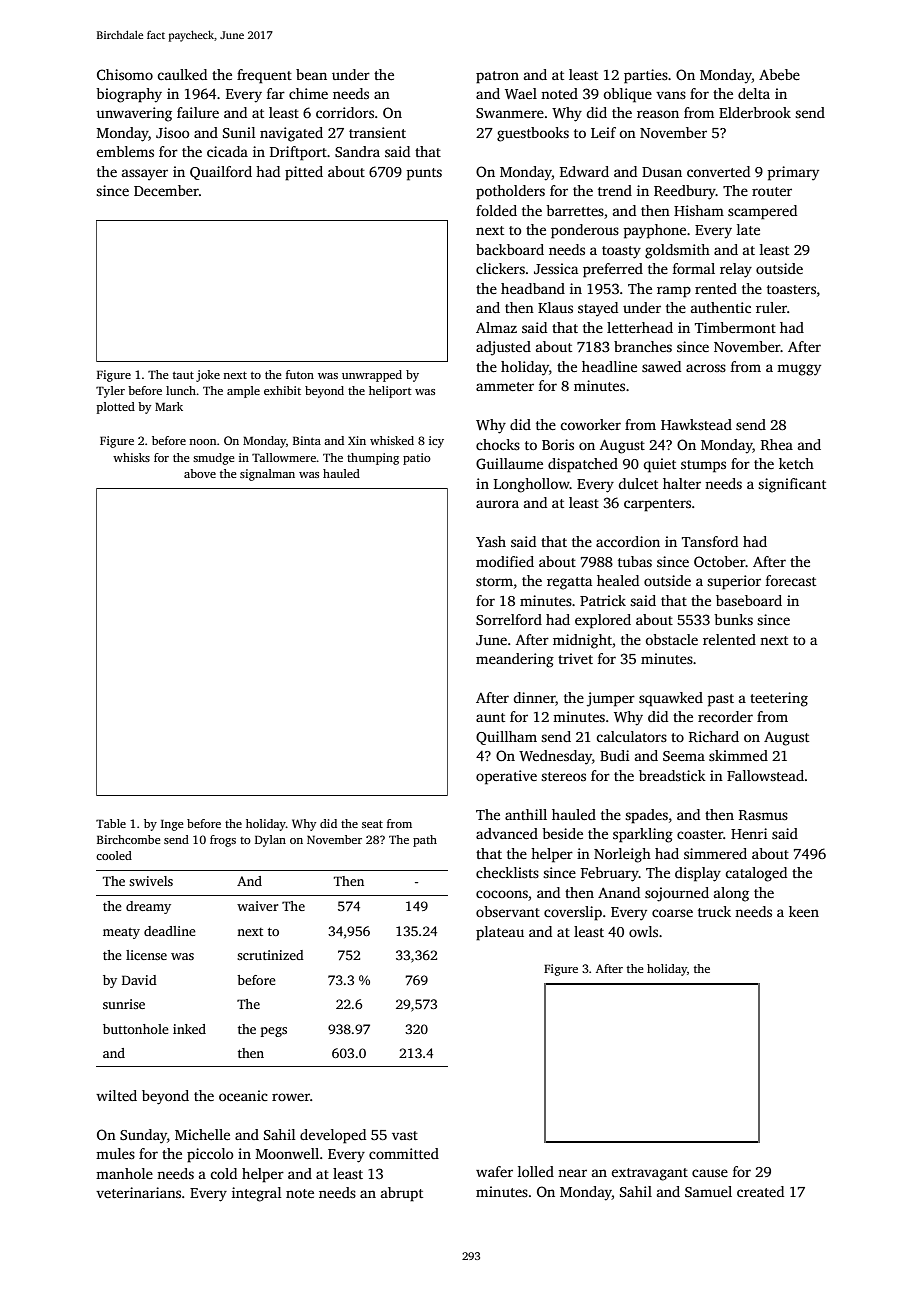 Image resolution: width=924 pixels, height=1308 pixels. Describe the element at coordinates (508, 911) in the screenshot. I see `observant` at that location.
